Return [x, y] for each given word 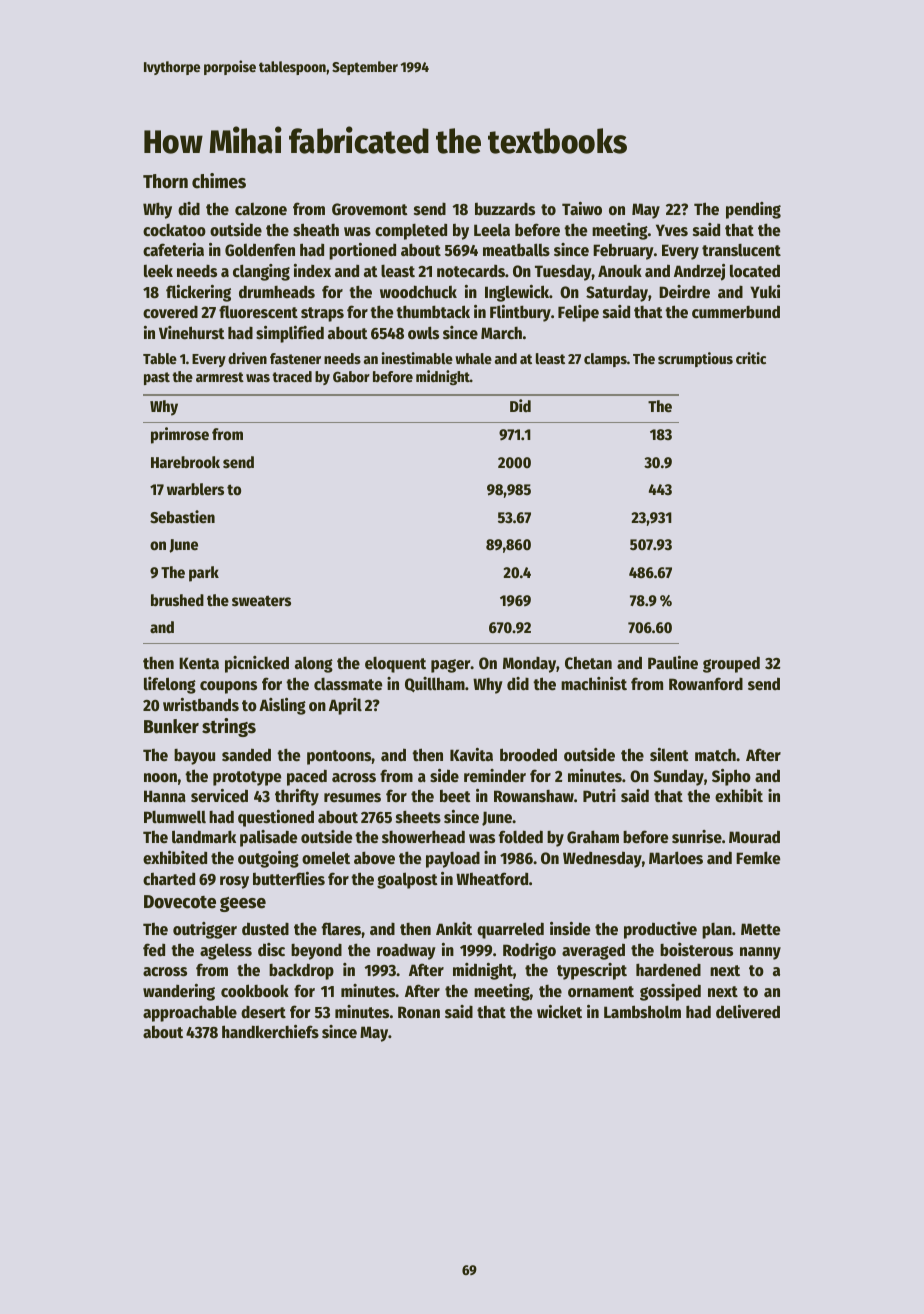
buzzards [505, 209]
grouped [731, 664]
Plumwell [175, 817]
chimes [219, 181]
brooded [528, 755]
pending [753, 210]
